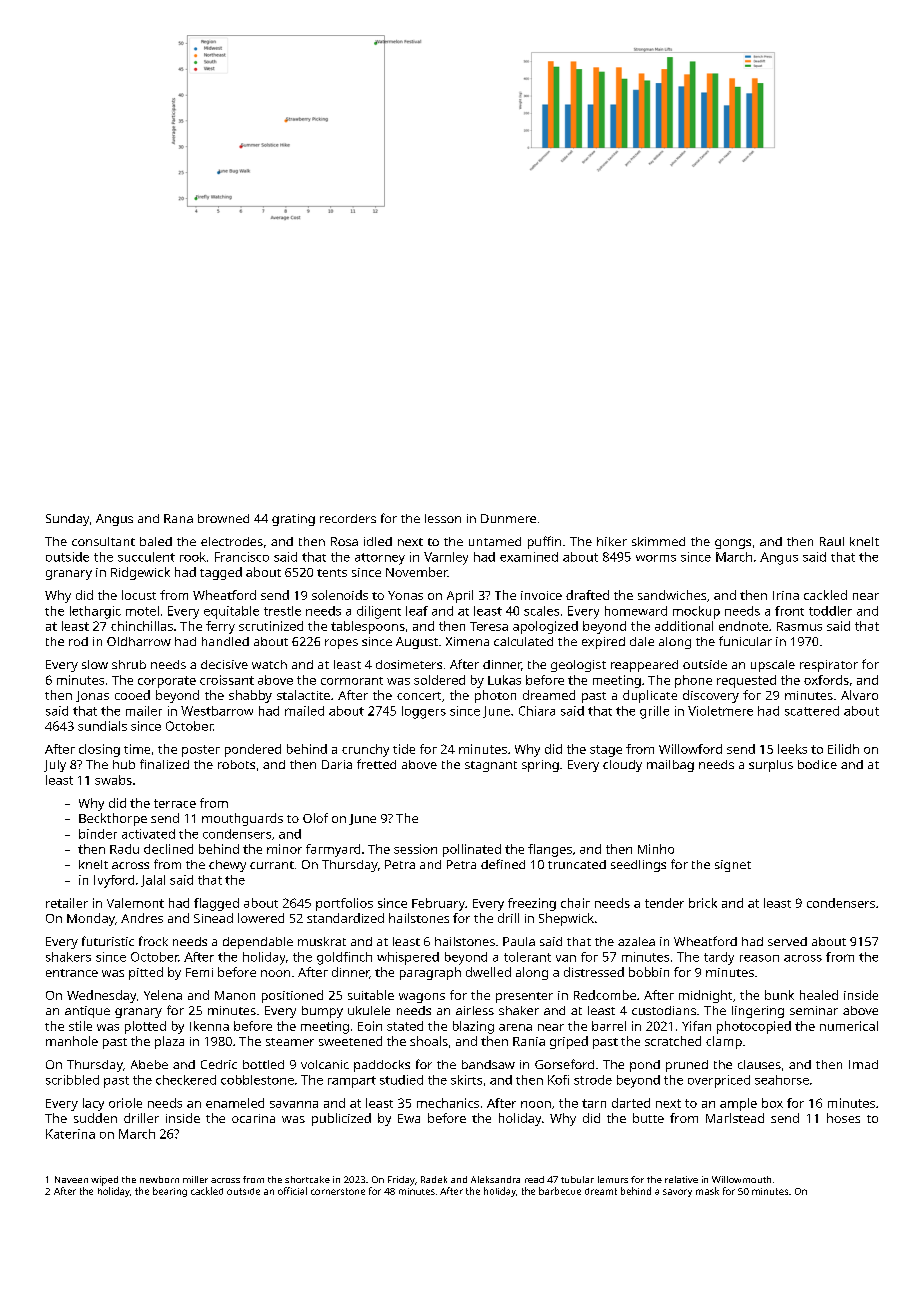 This page has height=1308, width=924. What do you see at coordinates (741, 1179) in the page?
I see `Willowmouth` at bounding box center [741, 1179].
